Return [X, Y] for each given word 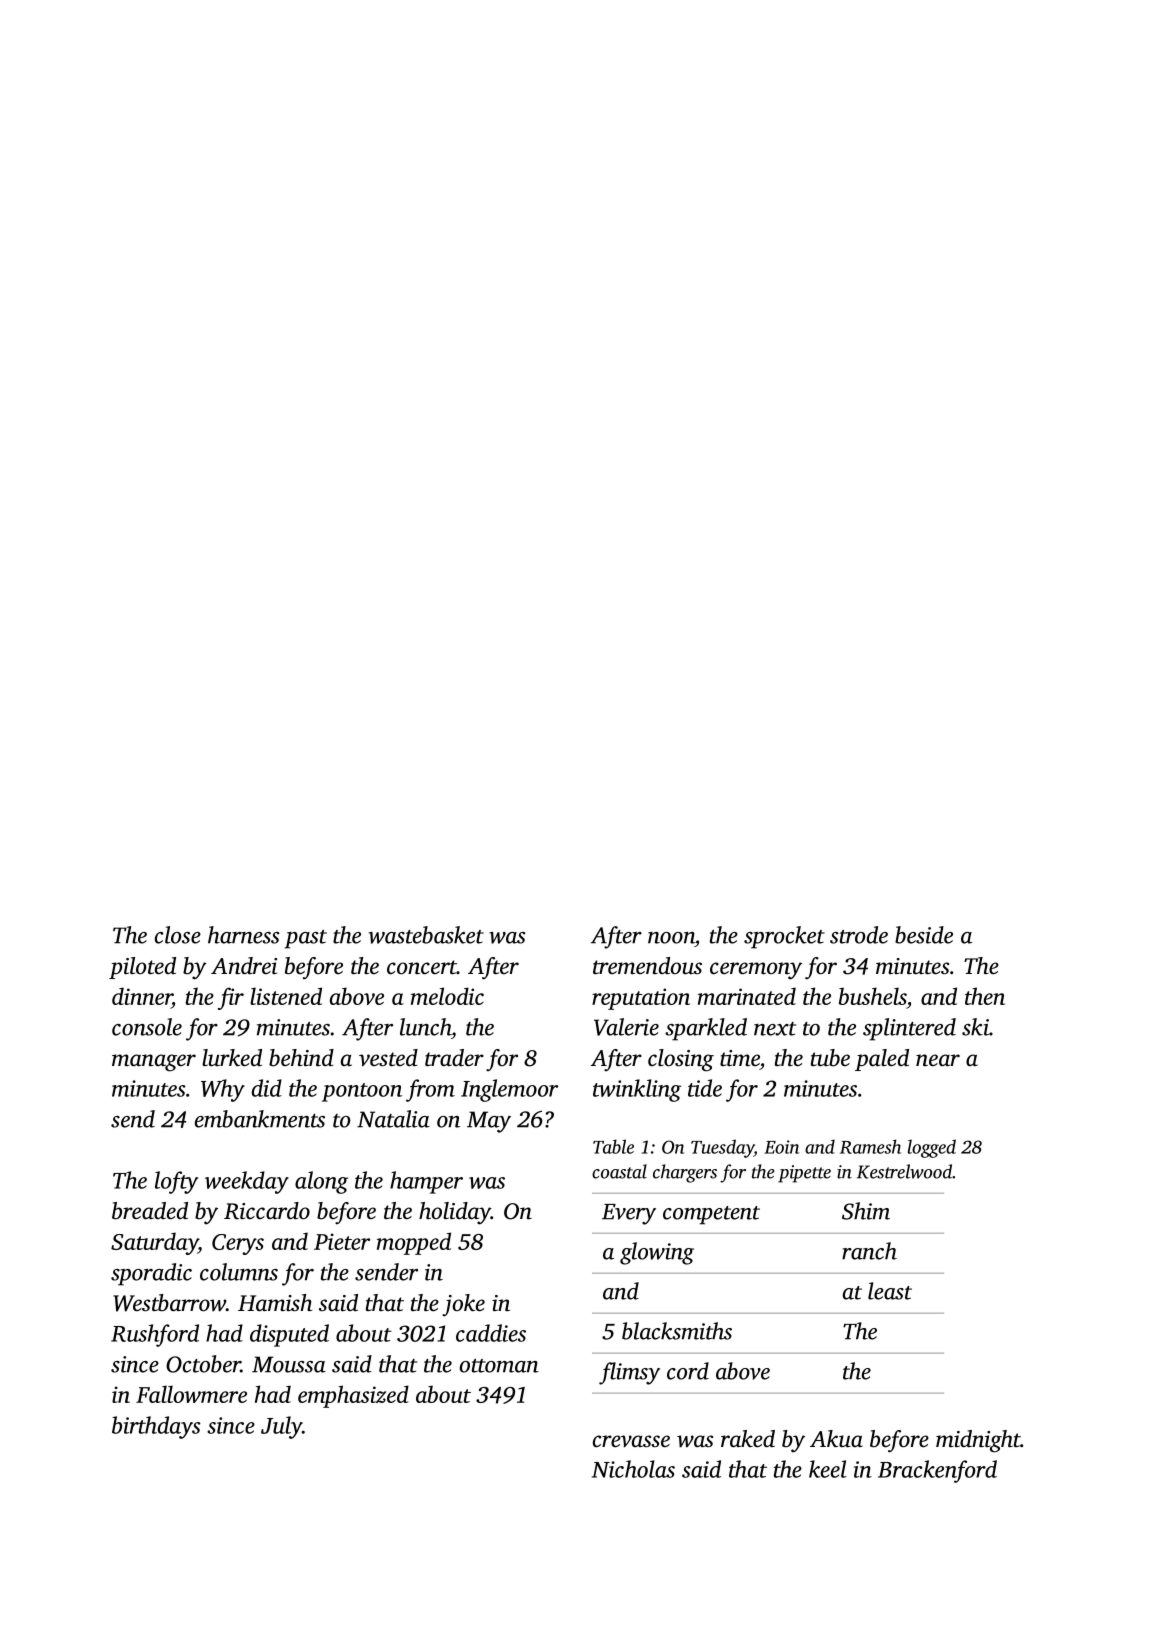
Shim [866, 1211]
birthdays [156, 1427]
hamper [426, 1182]
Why [223, 1090]
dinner [142, 996]
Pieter [342, 1241]
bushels [873, 996]
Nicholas [633, 1469]
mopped [414, 1243]
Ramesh [870, 1146]
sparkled [706, 1029]
